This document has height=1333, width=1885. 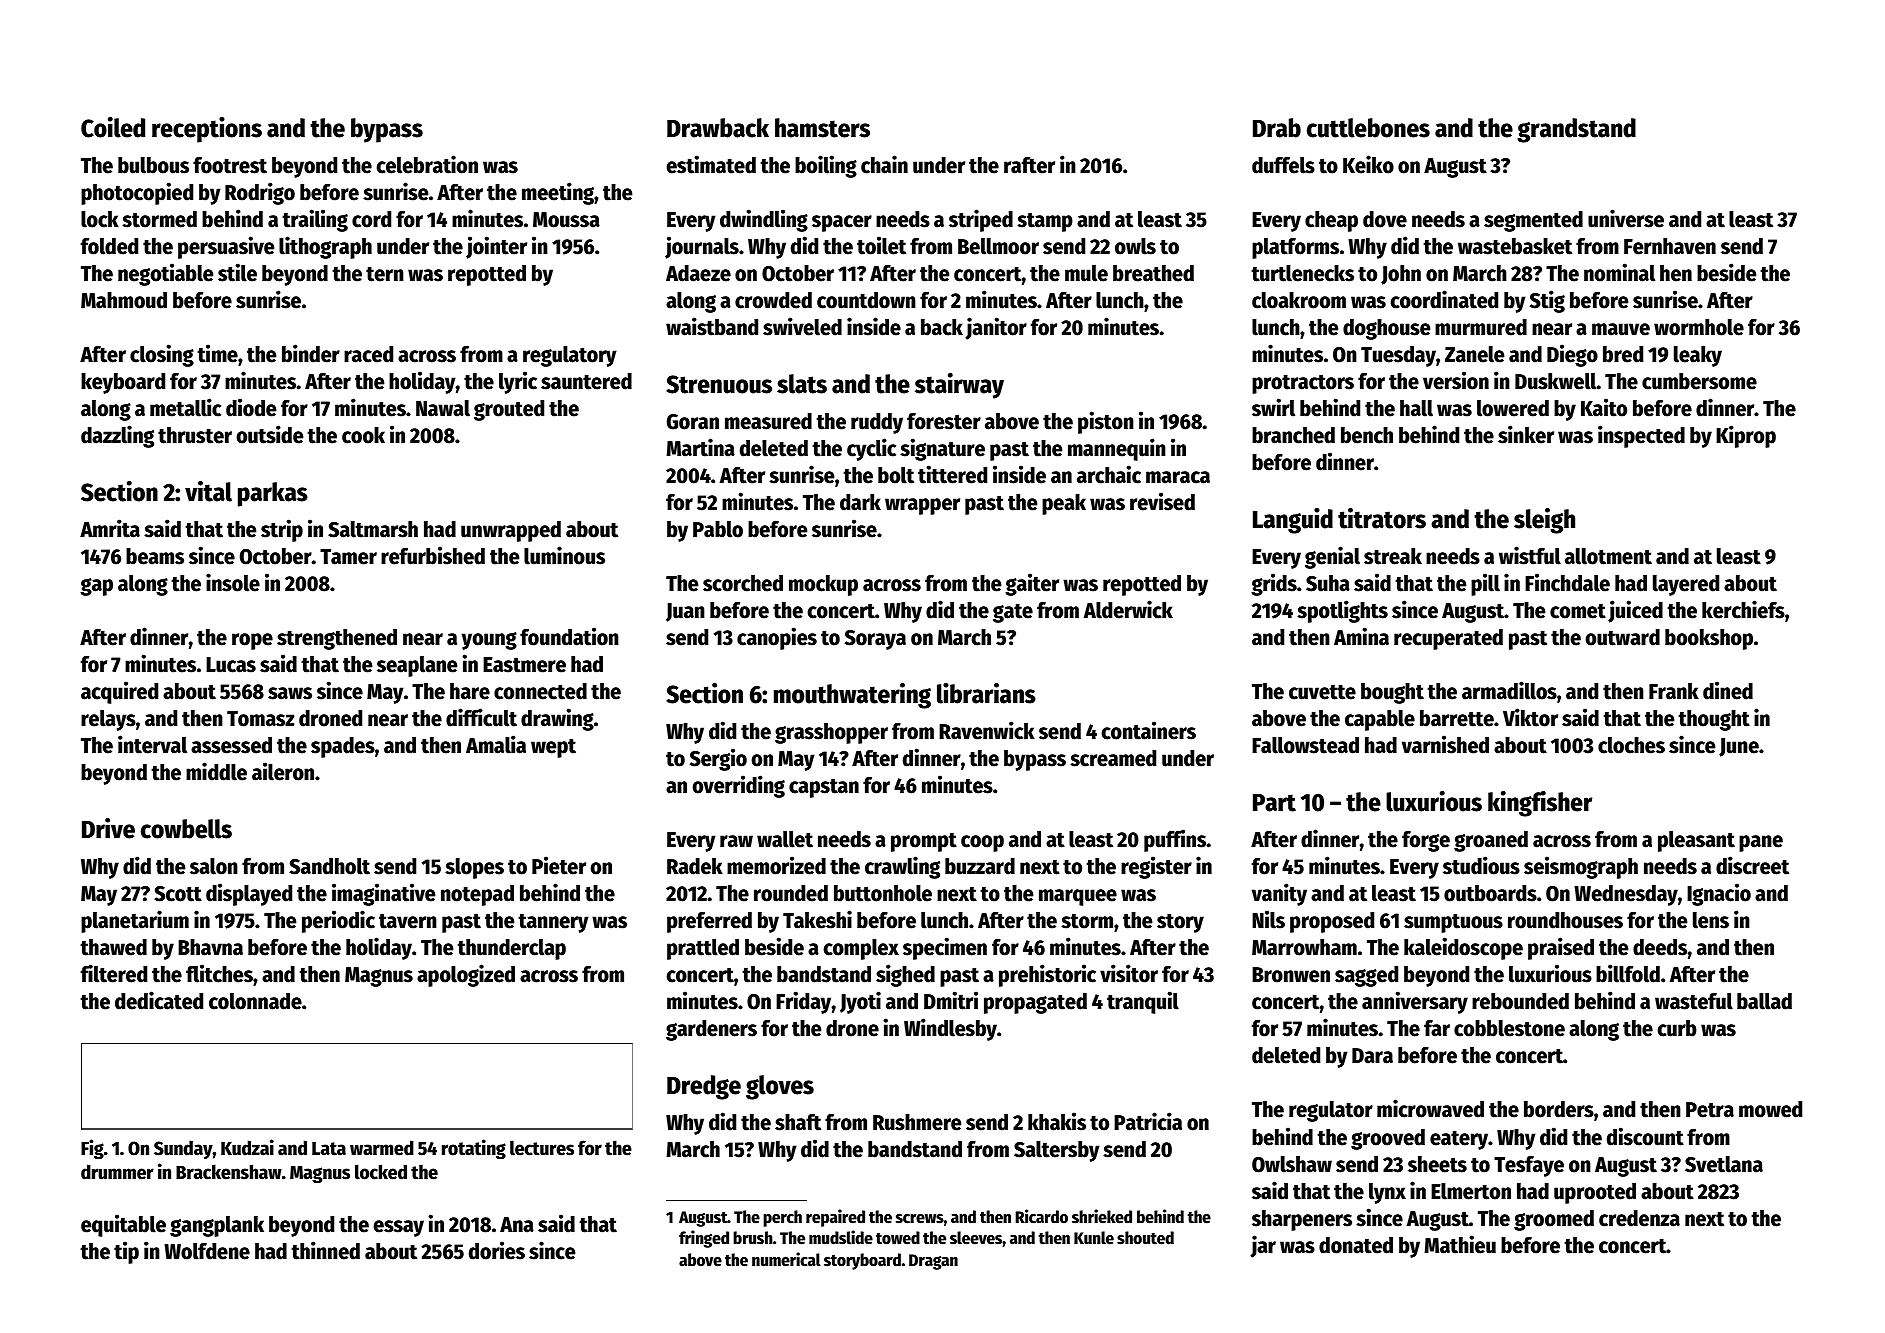 What do you see at coordinates (113, 127) in the document?
I see `Coiled` at bounding box center [113, 127].
